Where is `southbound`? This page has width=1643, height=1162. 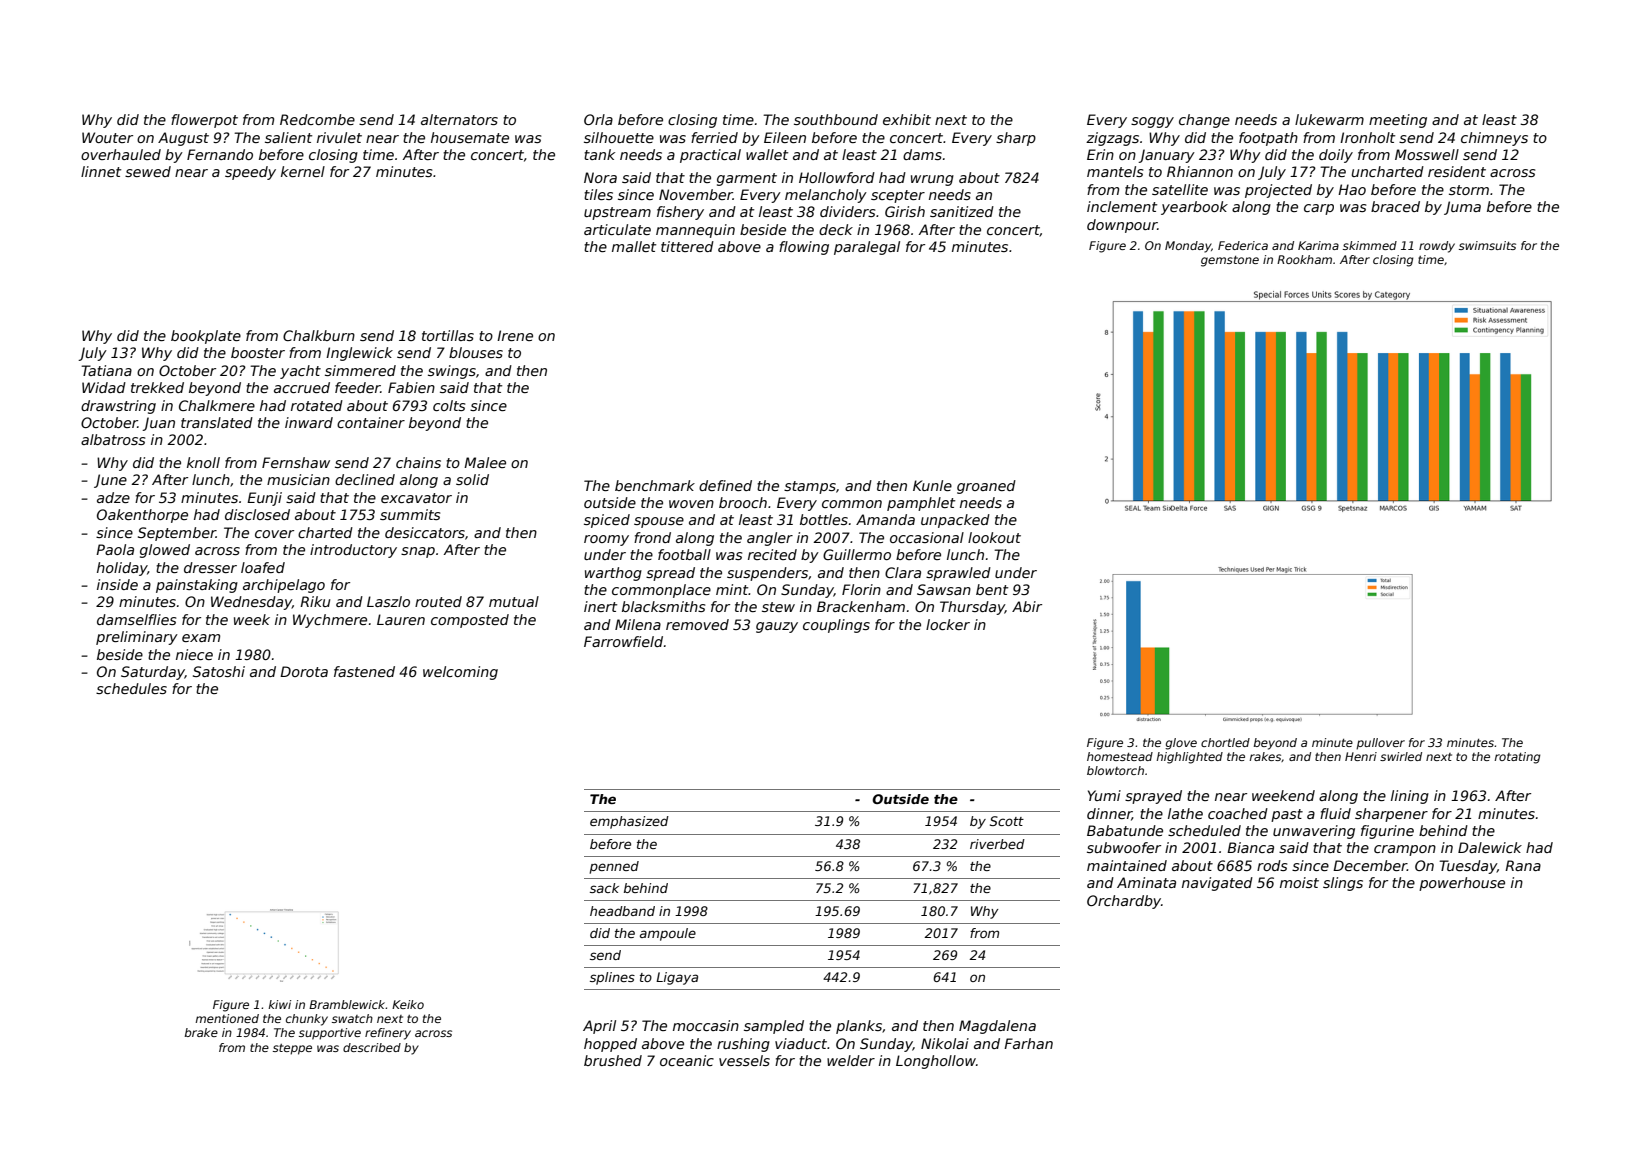 southbound is located at coordinates (836, 119).
